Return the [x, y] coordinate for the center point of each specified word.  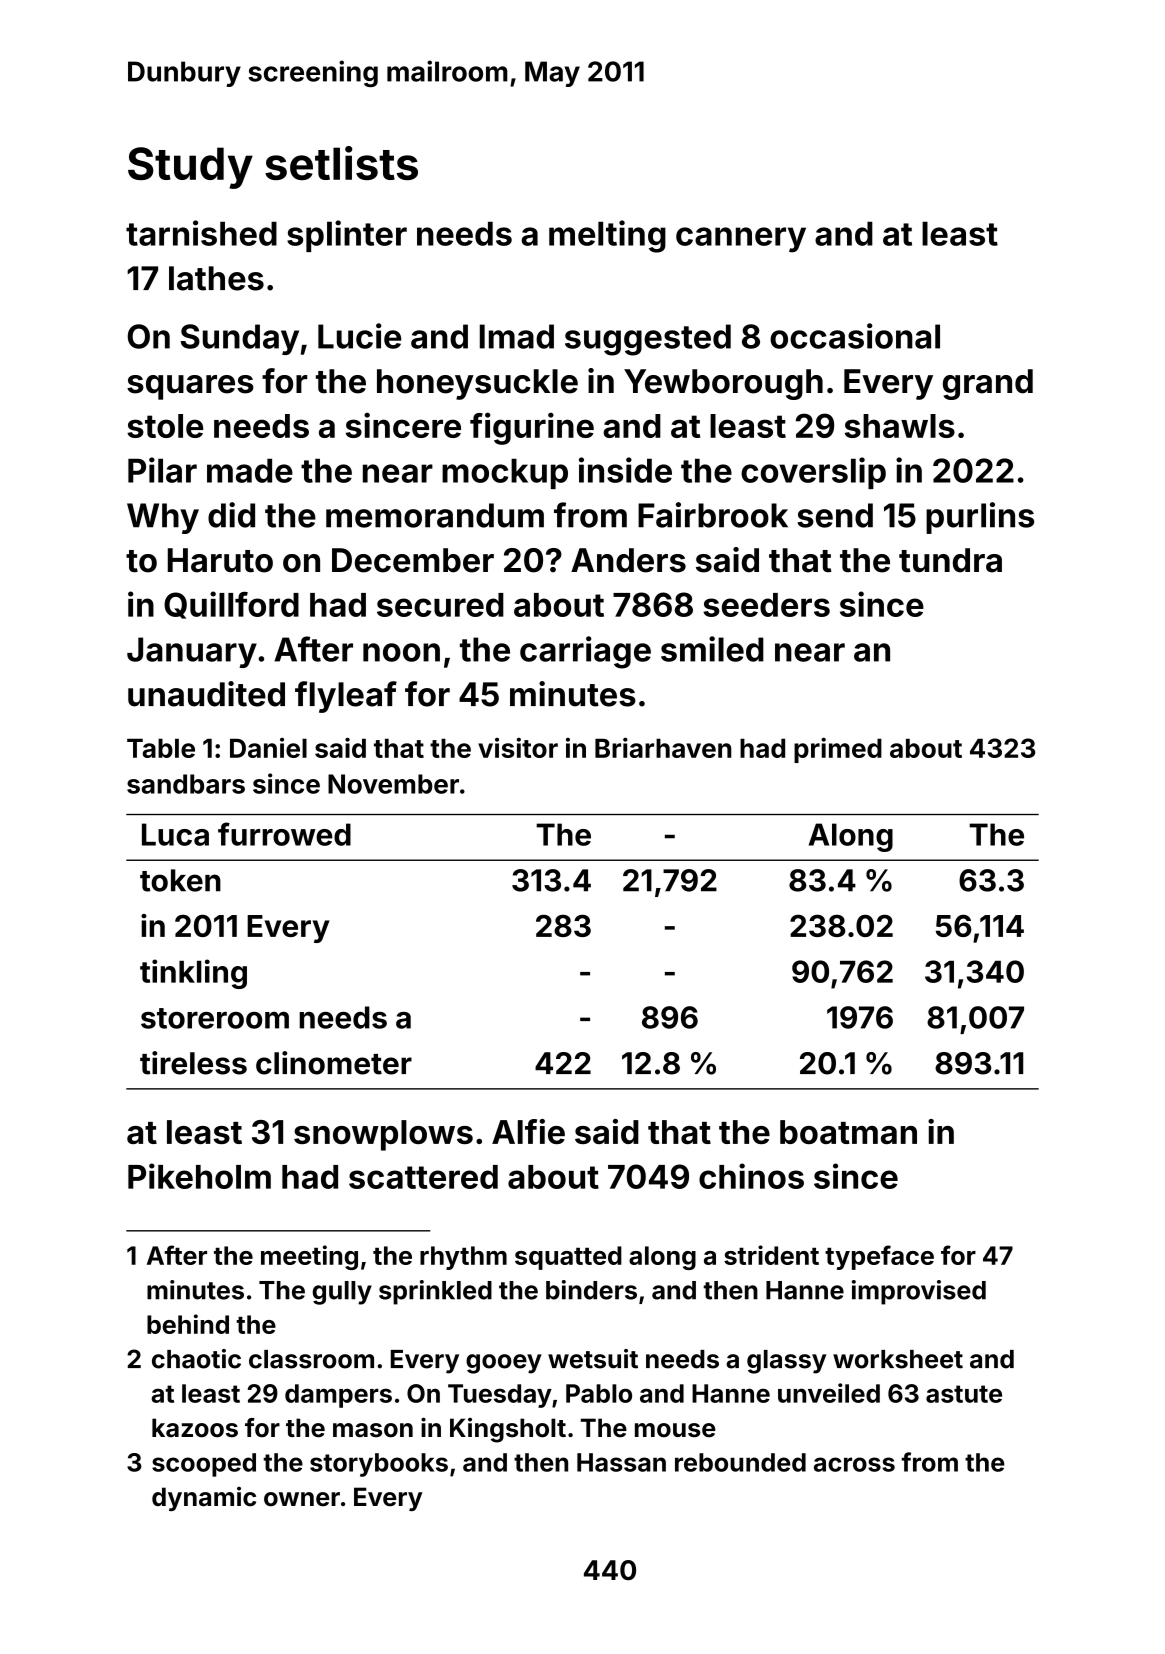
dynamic [204, 1499]
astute [964, 1394]
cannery [741, 240]
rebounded [740, 1462]
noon [401, 652]
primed [838, 750]
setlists [341, 163]
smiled [712, 649]
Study [190, 168]
